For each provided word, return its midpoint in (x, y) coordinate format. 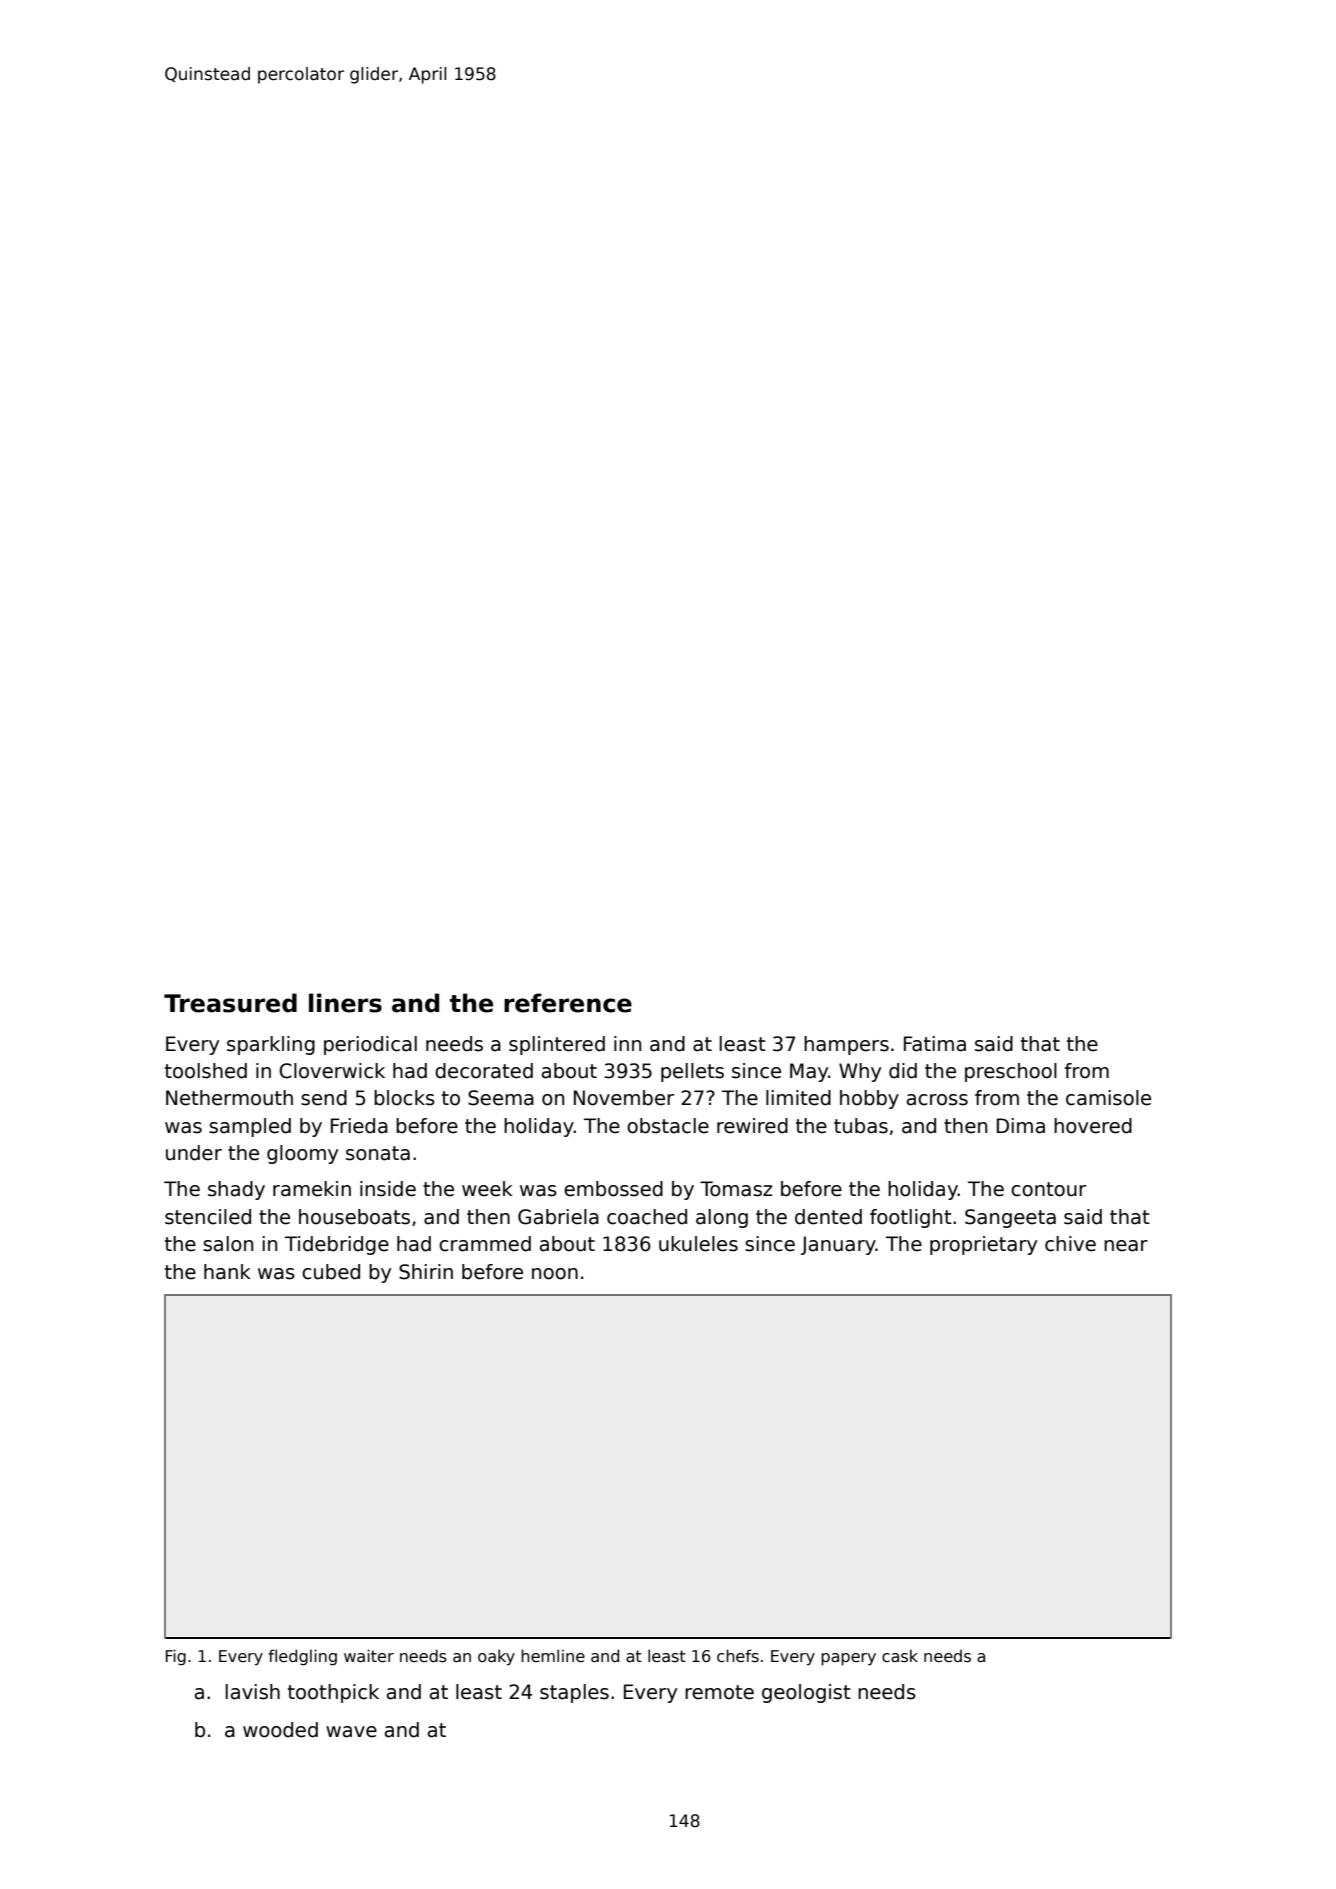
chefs (738, 1656)
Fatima (935, 1044)
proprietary (983, 1245)
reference (568, 1003)
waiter (369, 1656)
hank (227, 1272)
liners (345, 1003)
